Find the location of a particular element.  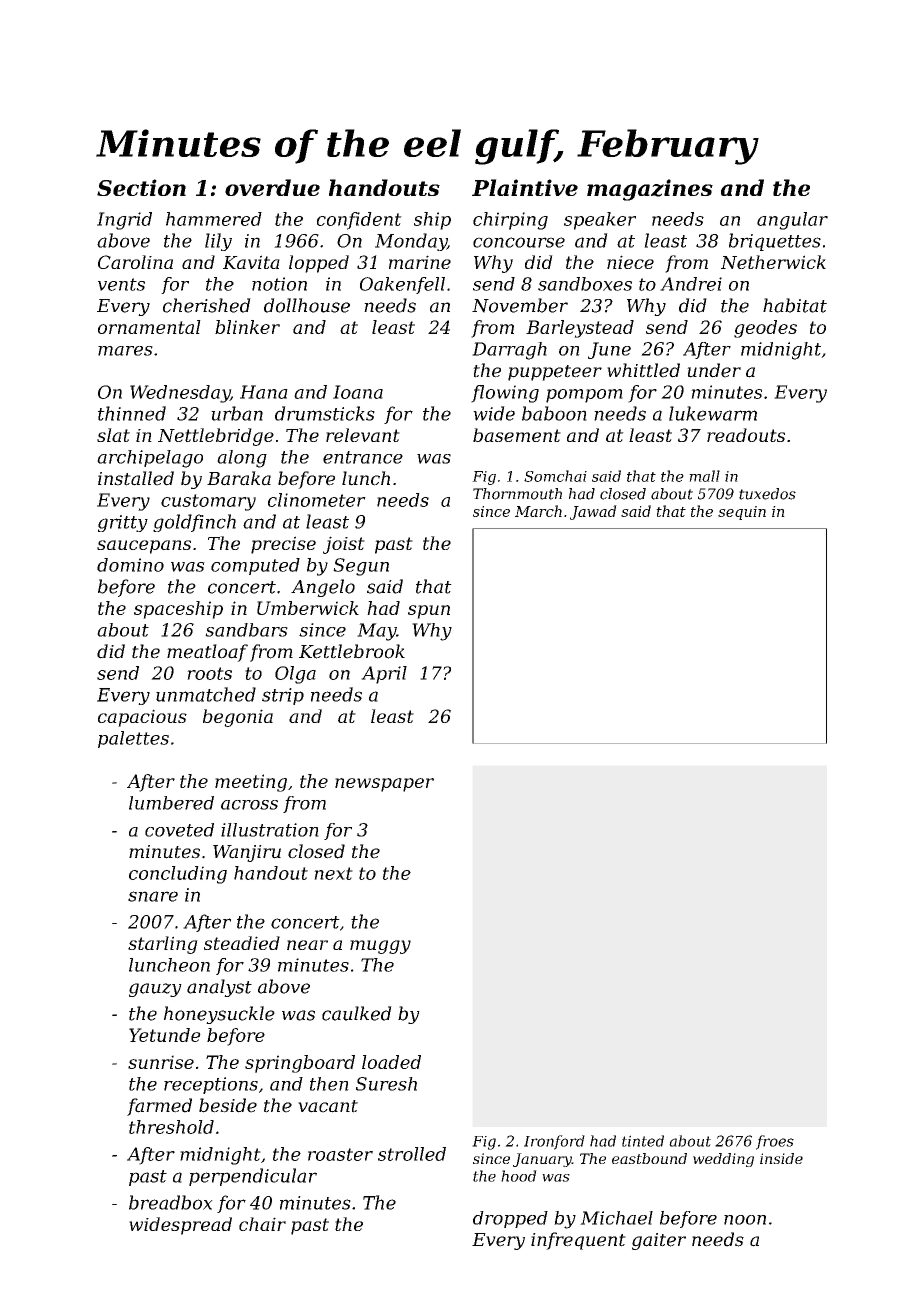

noon is located at coordinates (745, 1220).
